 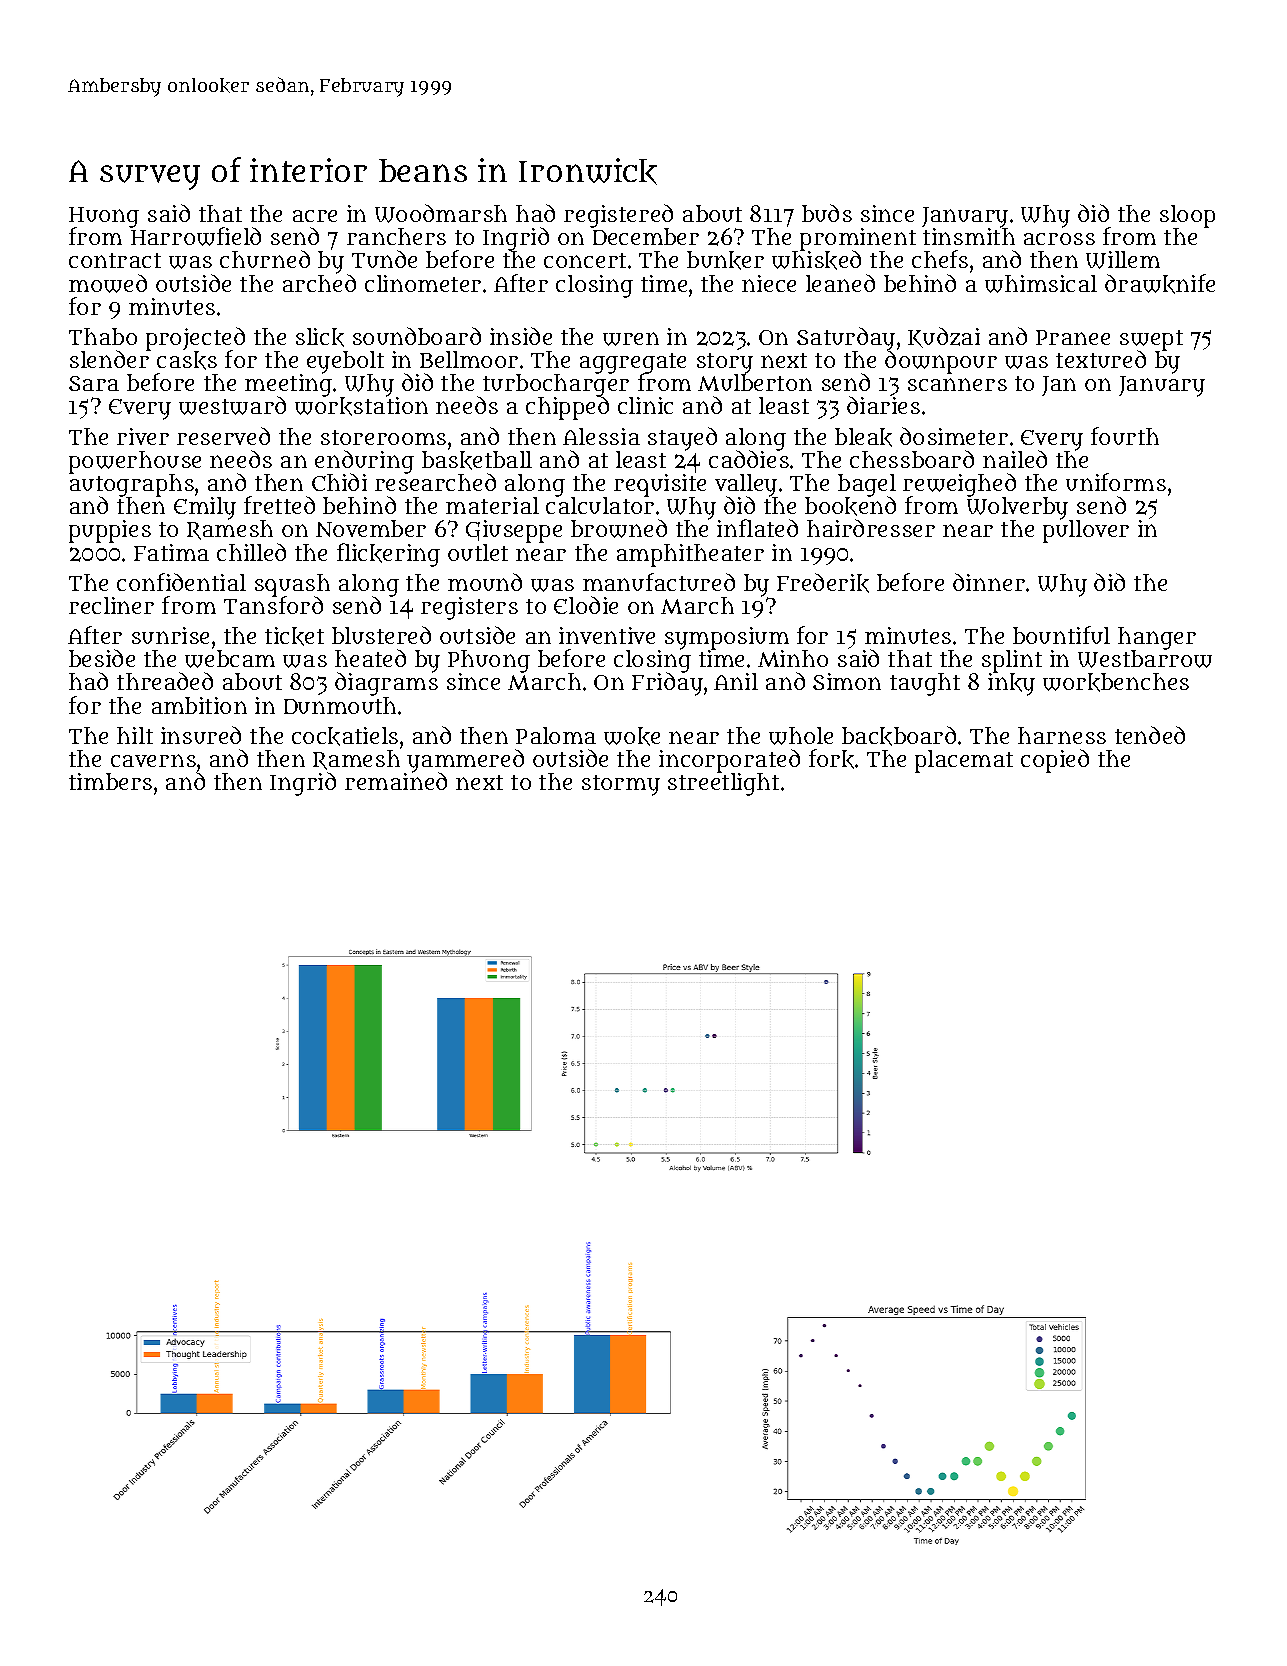 I want to click on Harrowfield, so click(x=196, y=237).
